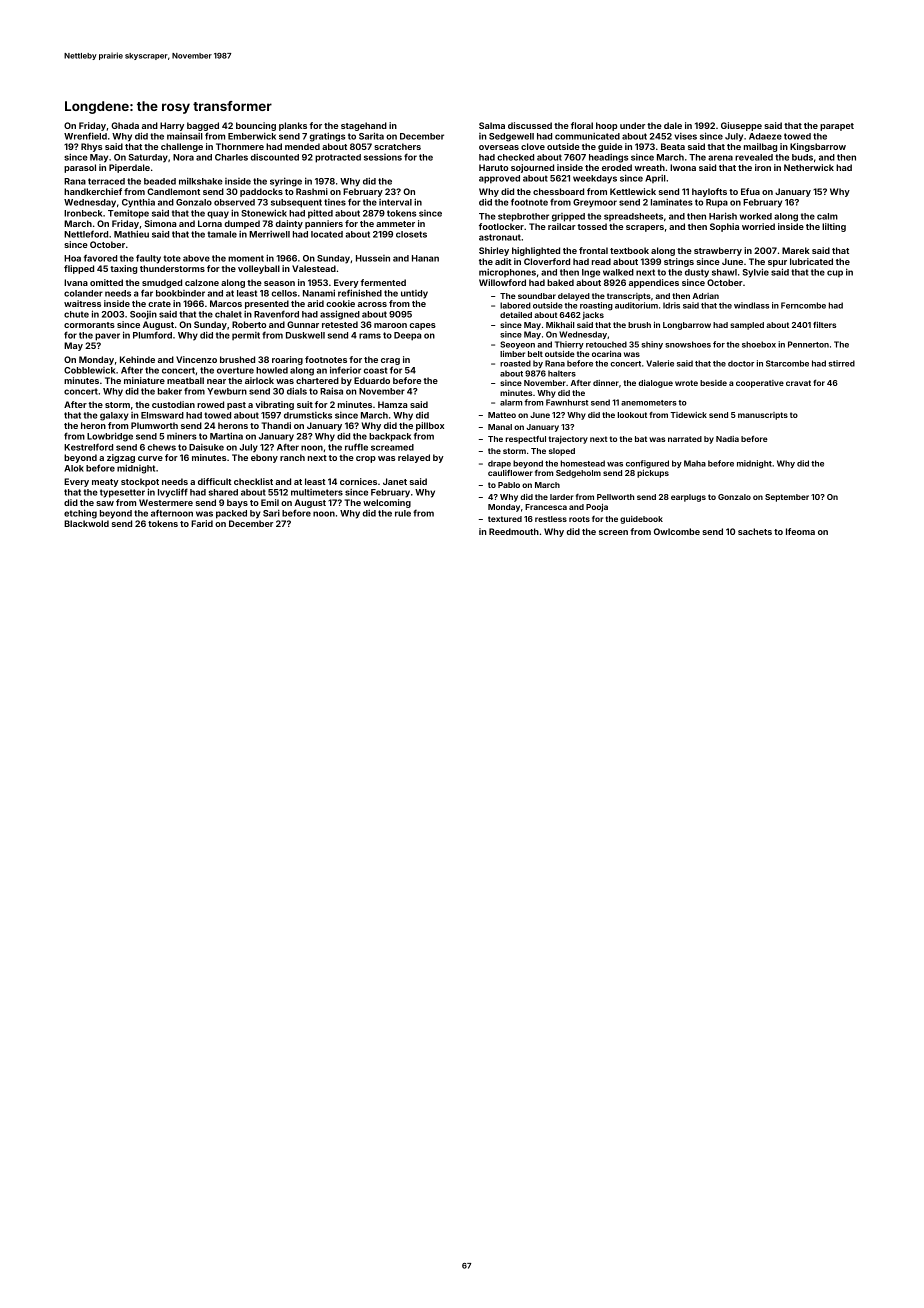 The image size is (924, 1308). I want to click on bookbinder, so click(180, 293).
